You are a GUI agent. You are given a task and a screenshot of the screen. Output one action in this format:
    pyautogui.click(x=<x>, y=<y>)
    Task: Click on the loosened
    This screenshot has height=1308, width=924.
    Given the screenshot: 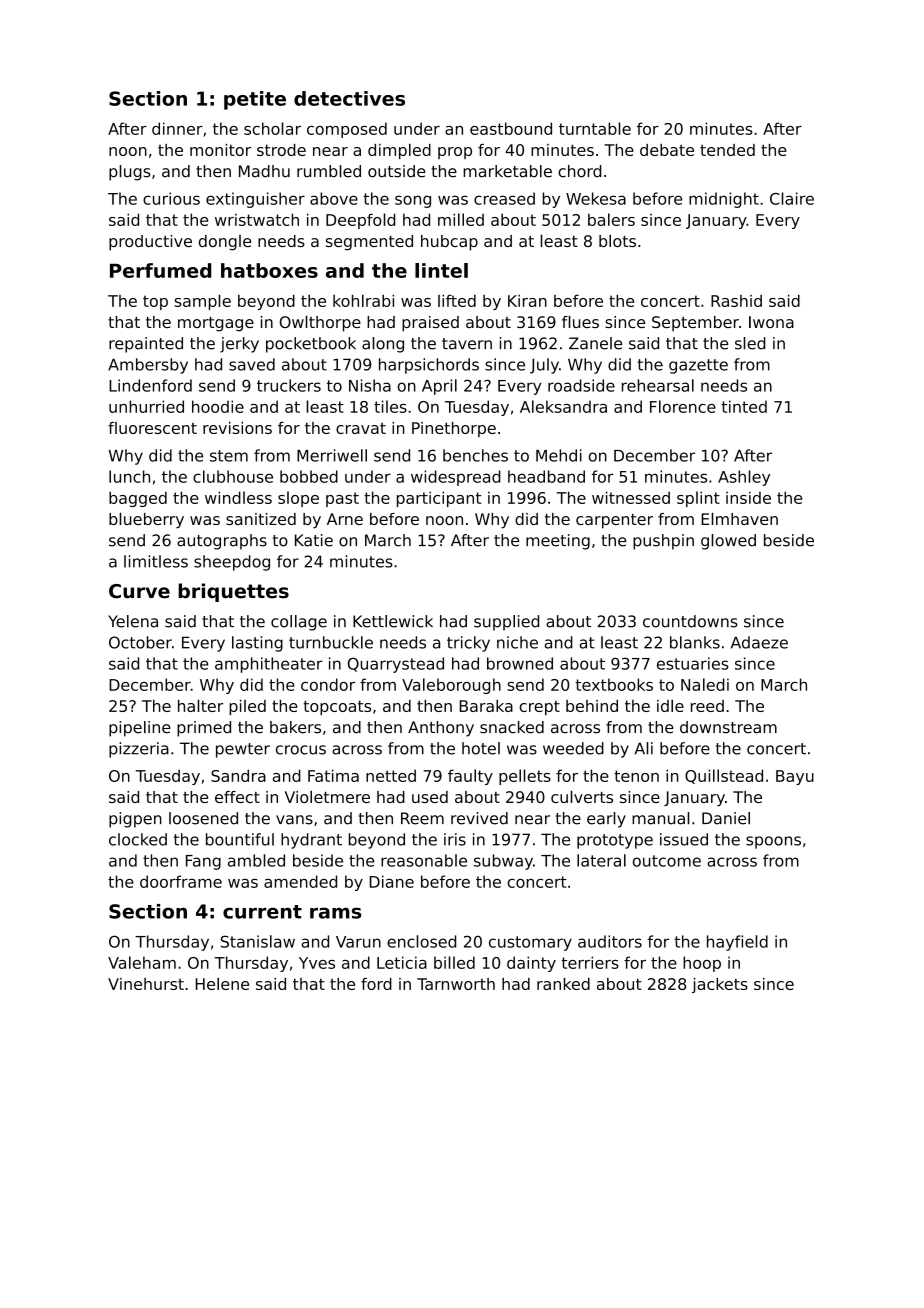 What is the action you would take?
    pyautogui.click(x=203, y=818)
